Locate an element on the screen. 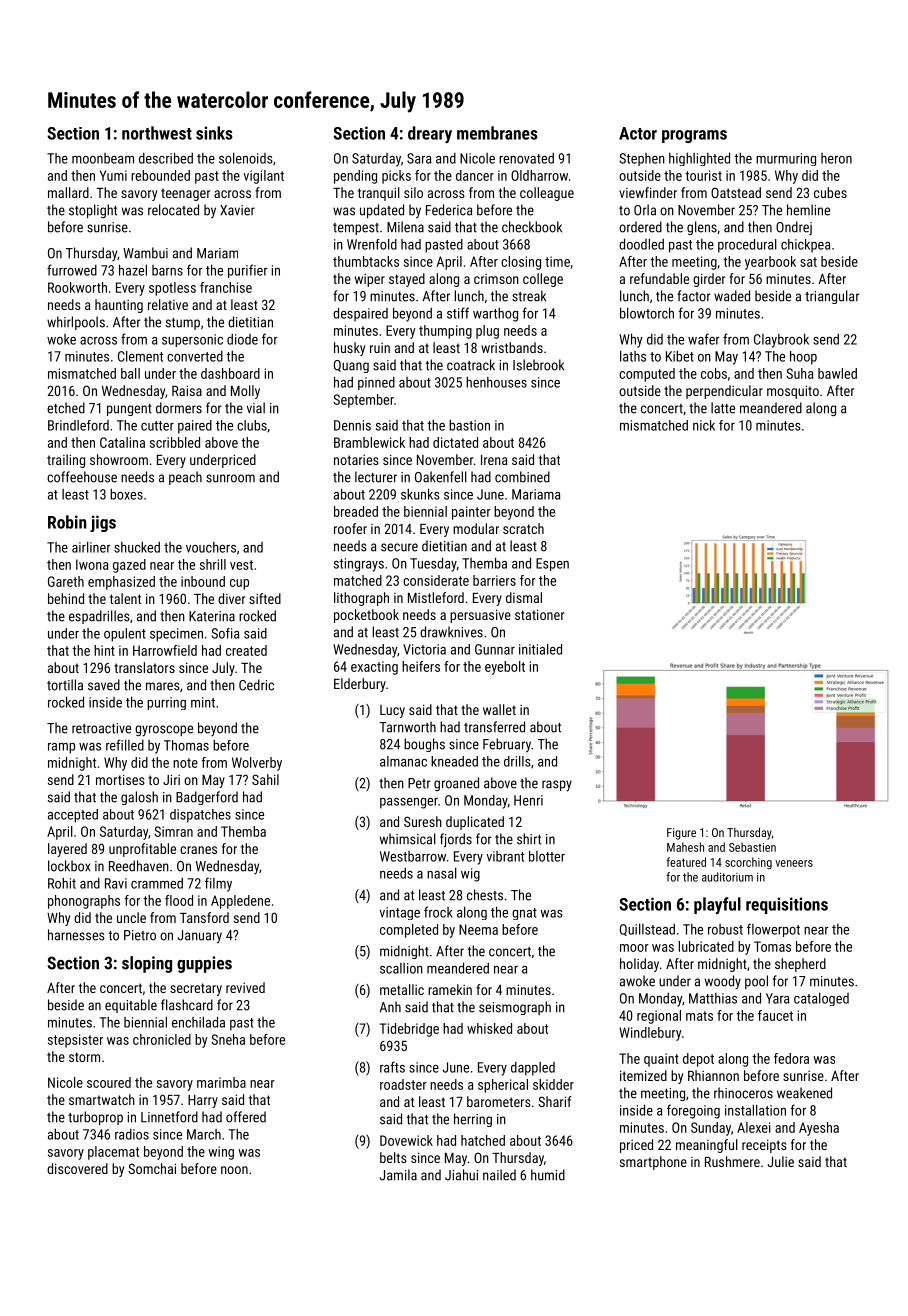 The height and width of the screenshot is (1316, 908). flood is located at coordinates (179, 900).
